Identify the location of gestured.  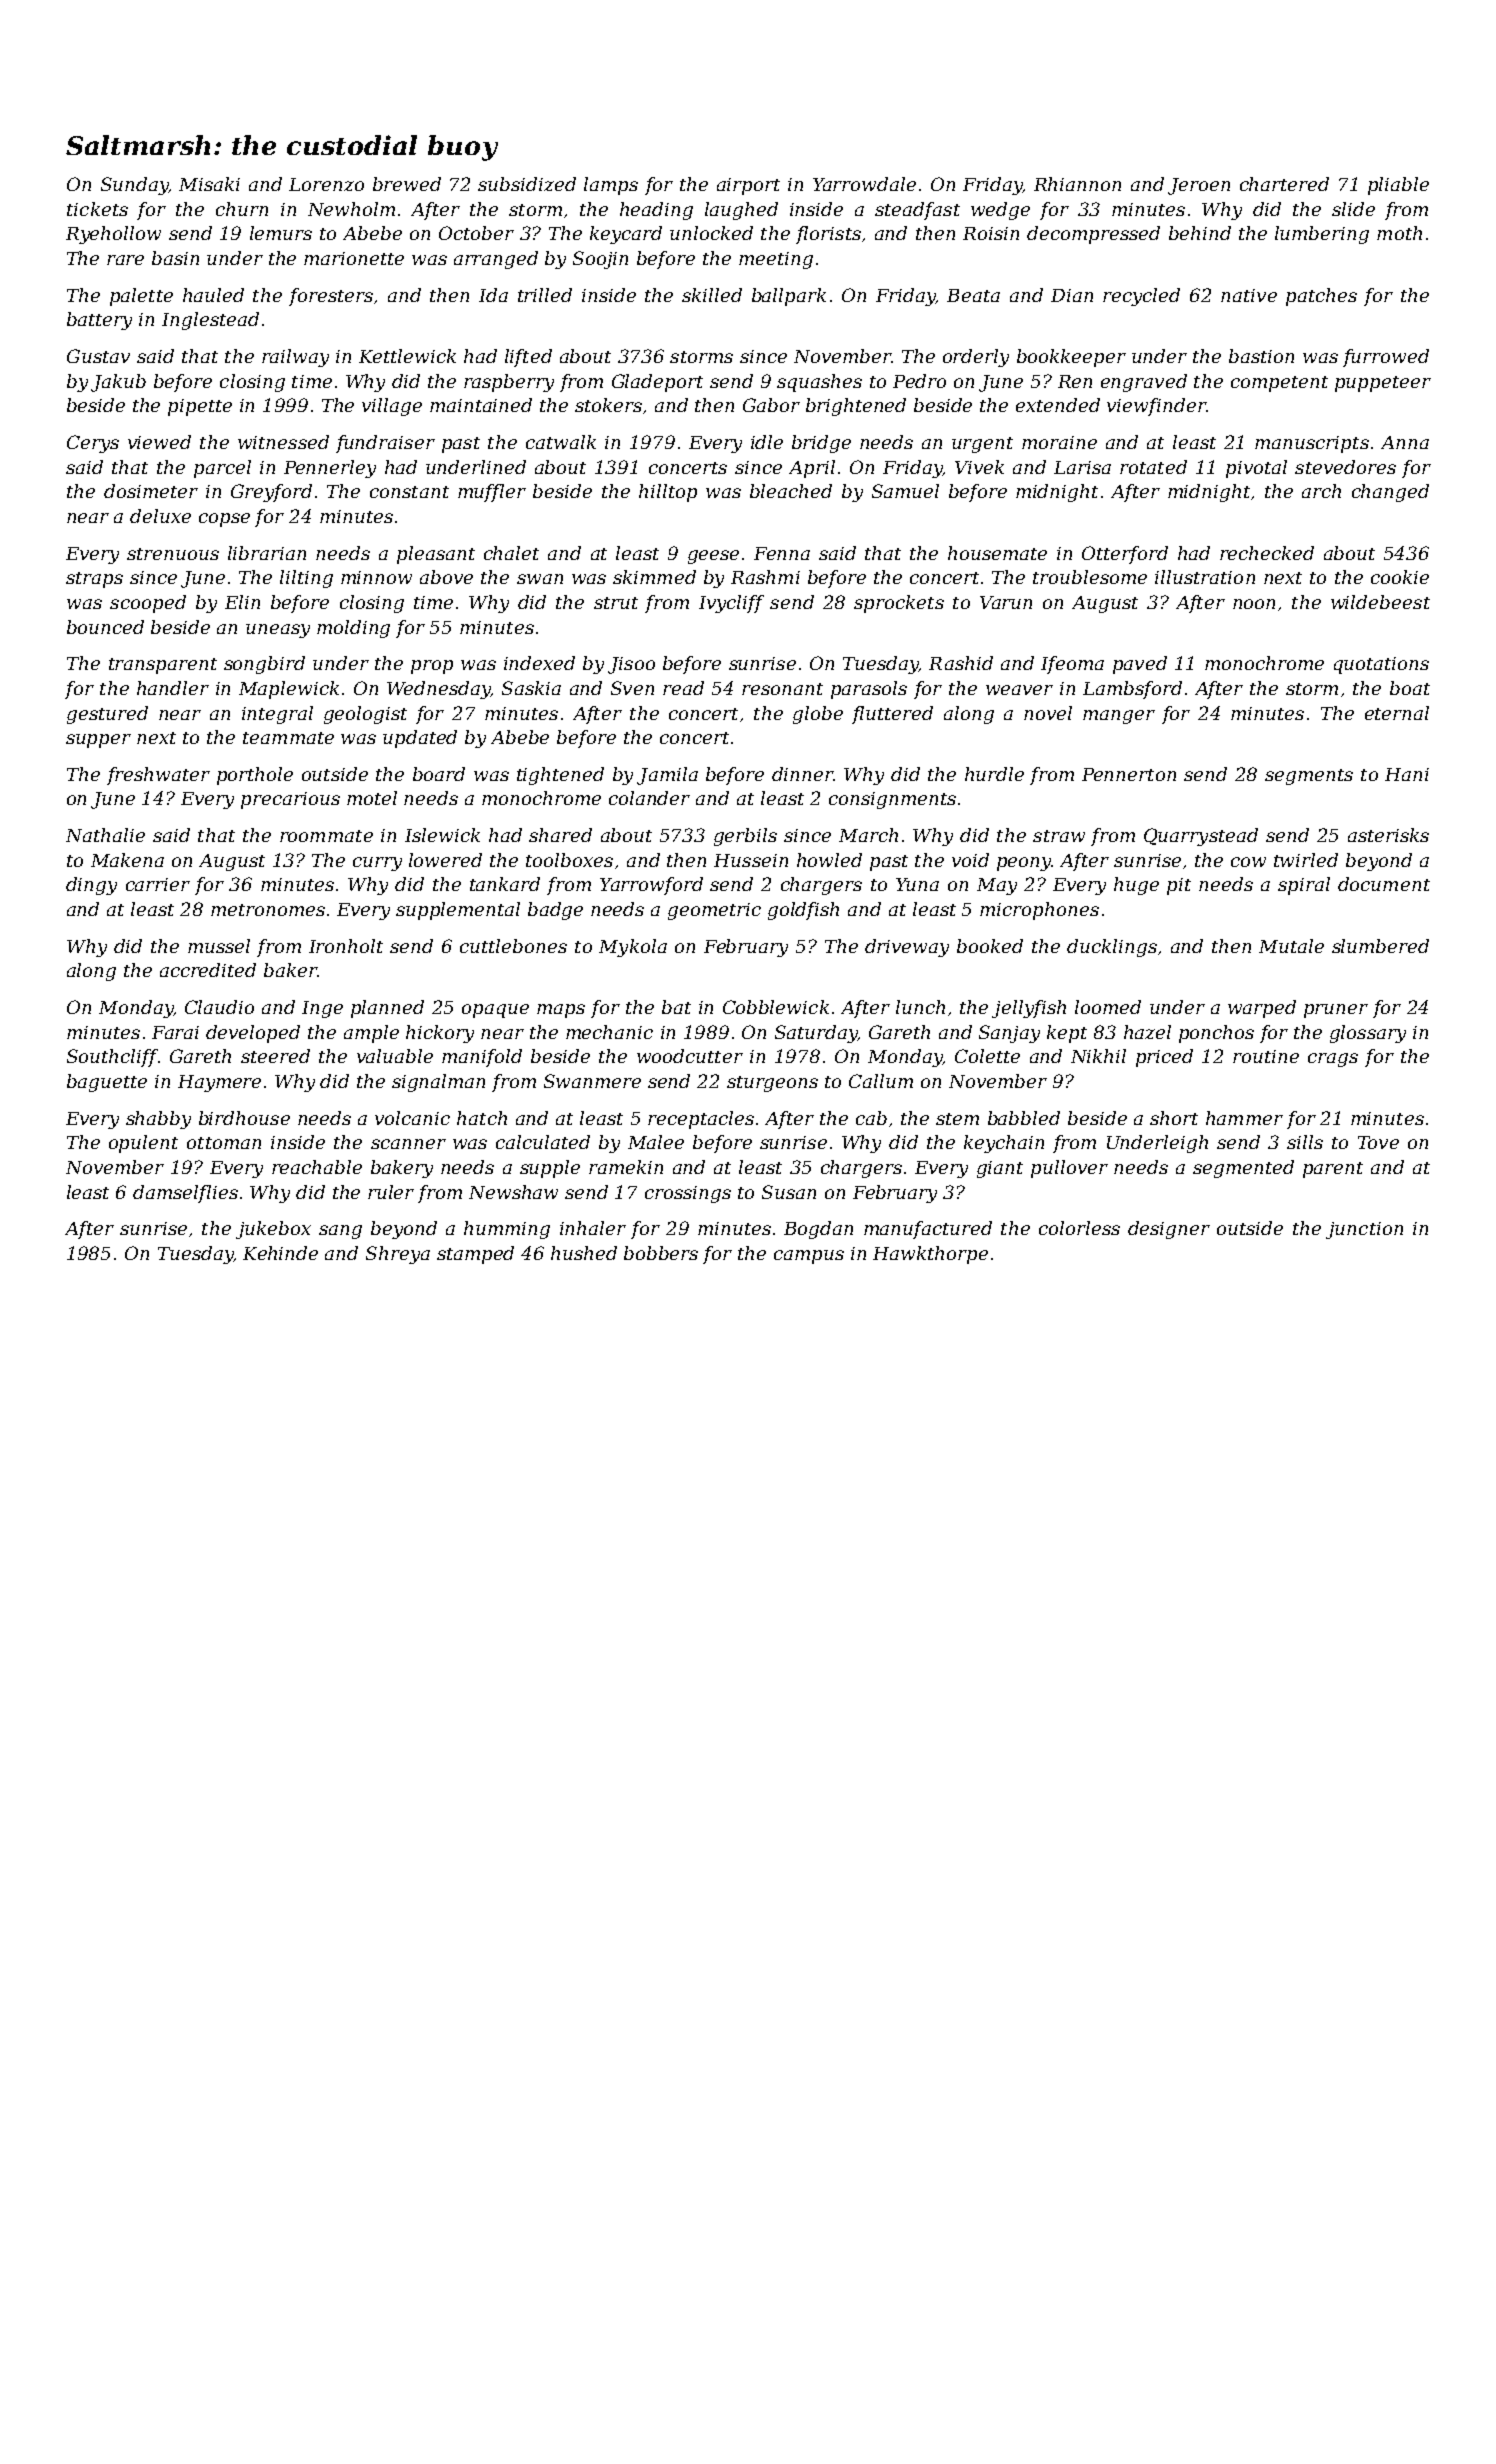
(107, 715).
